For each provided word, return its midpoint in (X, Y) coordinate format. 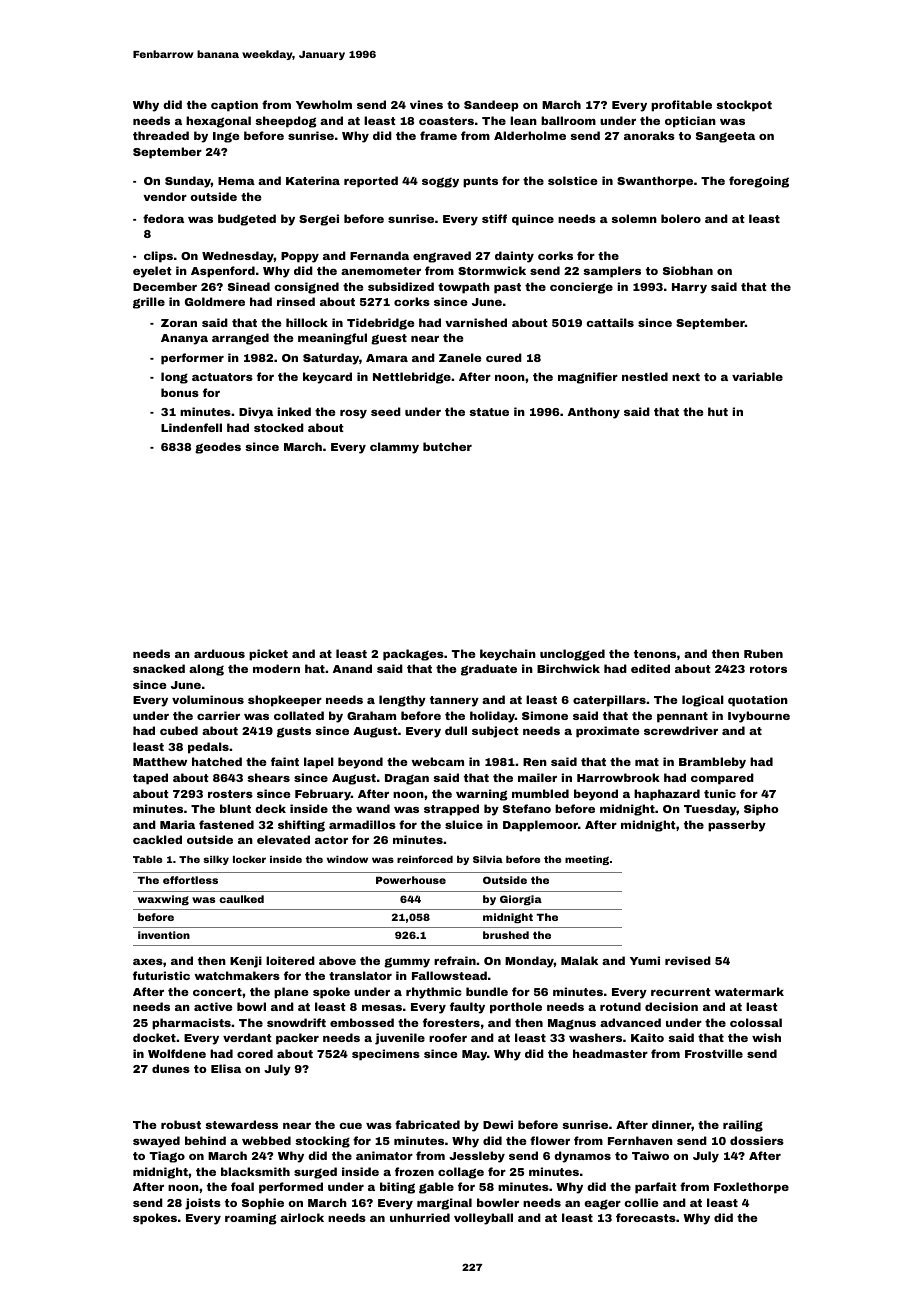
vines (426, 104)
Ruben (763, 653)
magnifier (588, 378)
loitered (290, 960)
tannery (454, 701)
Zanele (460, 357)
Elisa (226, 1068)
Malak (579, 960)
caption (234, 106)
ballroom (568, 120)
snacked (159, 668)
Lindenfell (191, 427)
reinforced (425, 859)
